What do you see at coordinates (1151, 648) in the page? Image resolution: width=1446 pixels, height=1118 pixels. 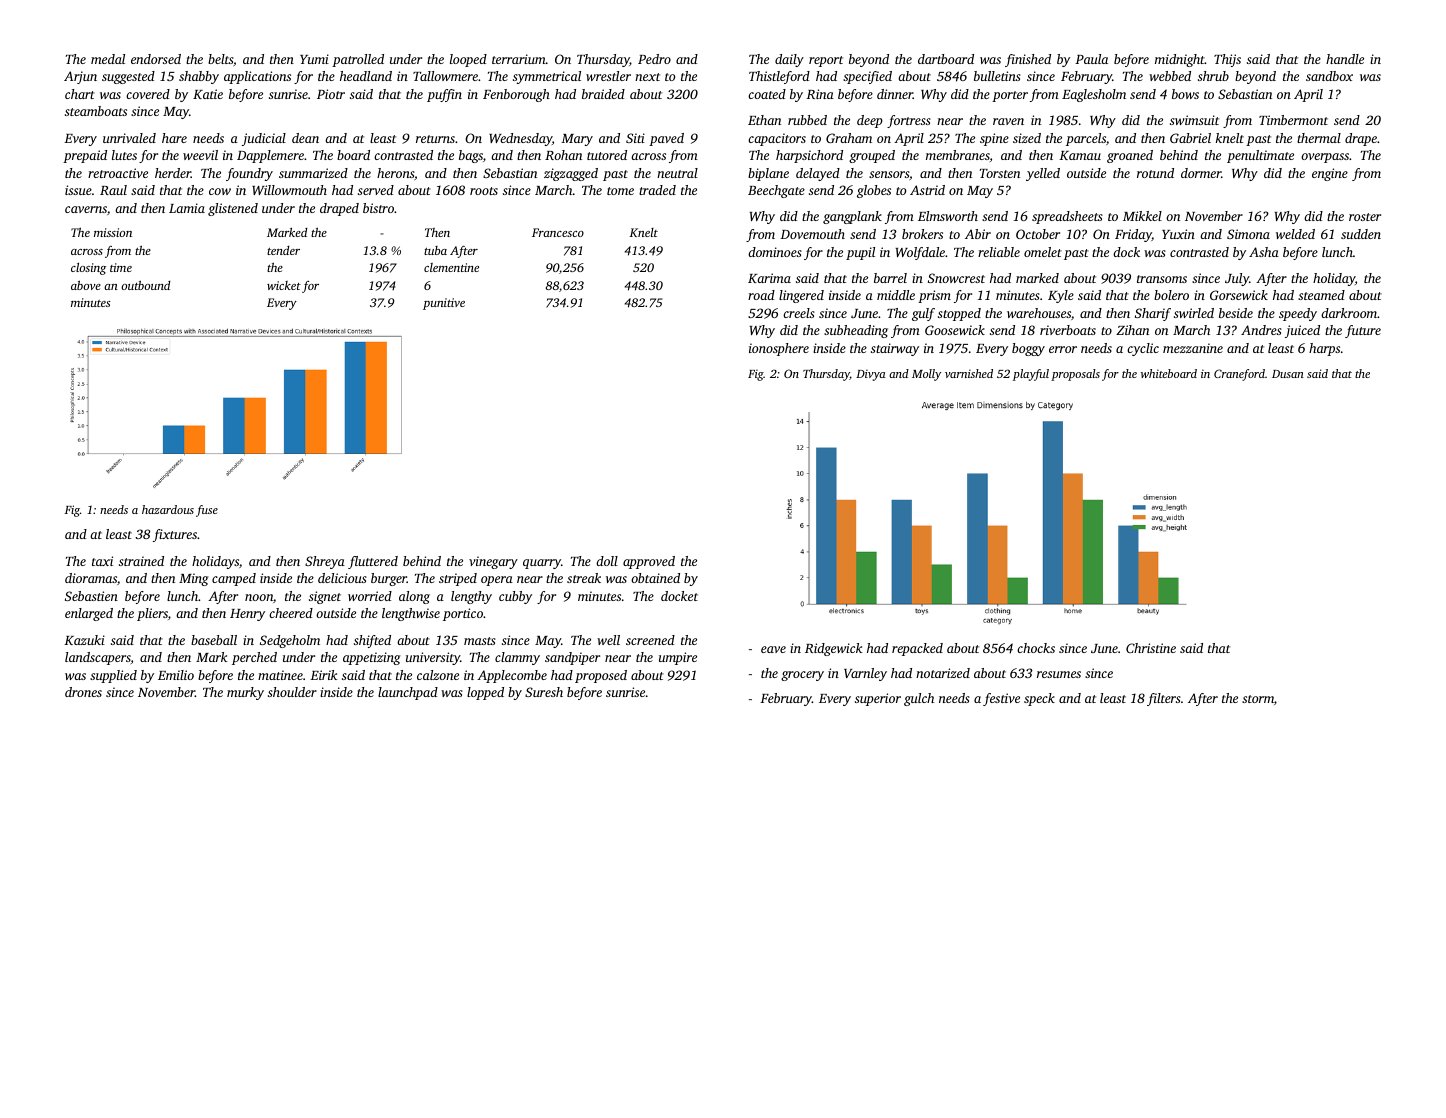 I see `Christine` at bounding box center [1151, 648].
